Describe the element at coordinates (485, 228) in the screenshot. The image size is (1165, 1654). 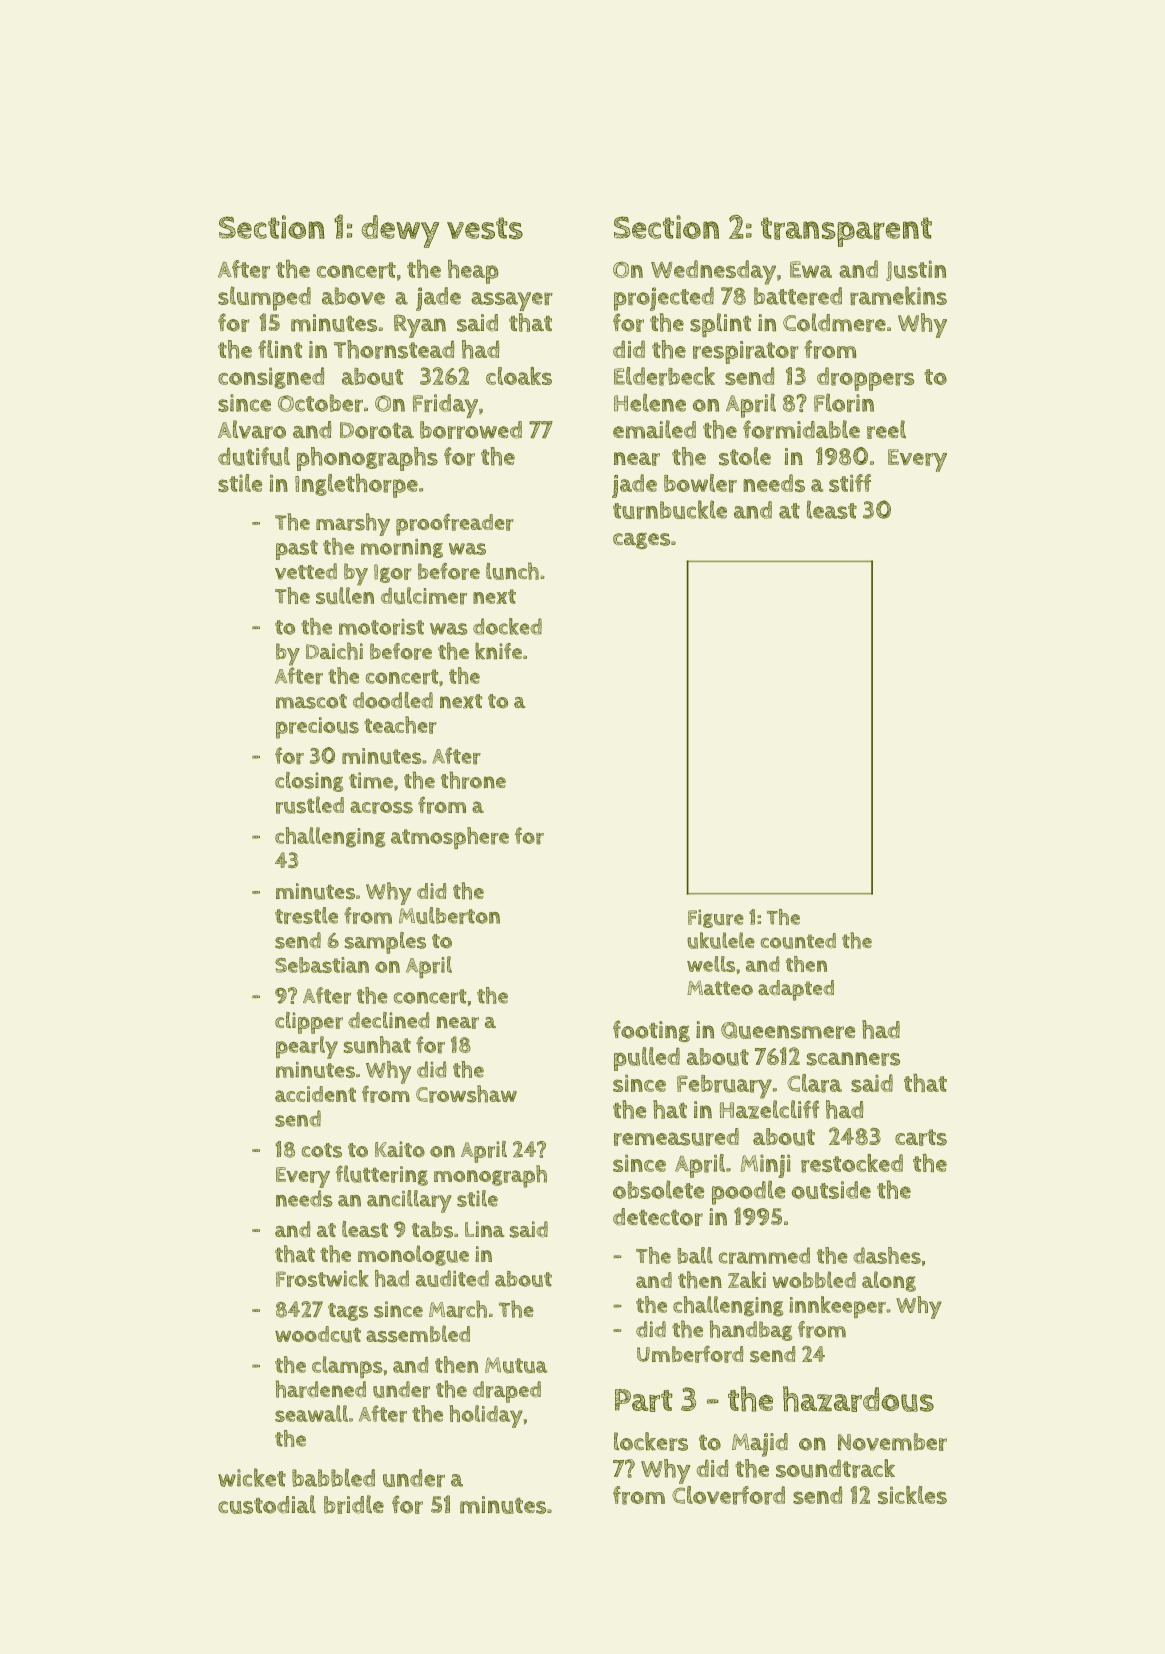
I see `vests` at that location.
